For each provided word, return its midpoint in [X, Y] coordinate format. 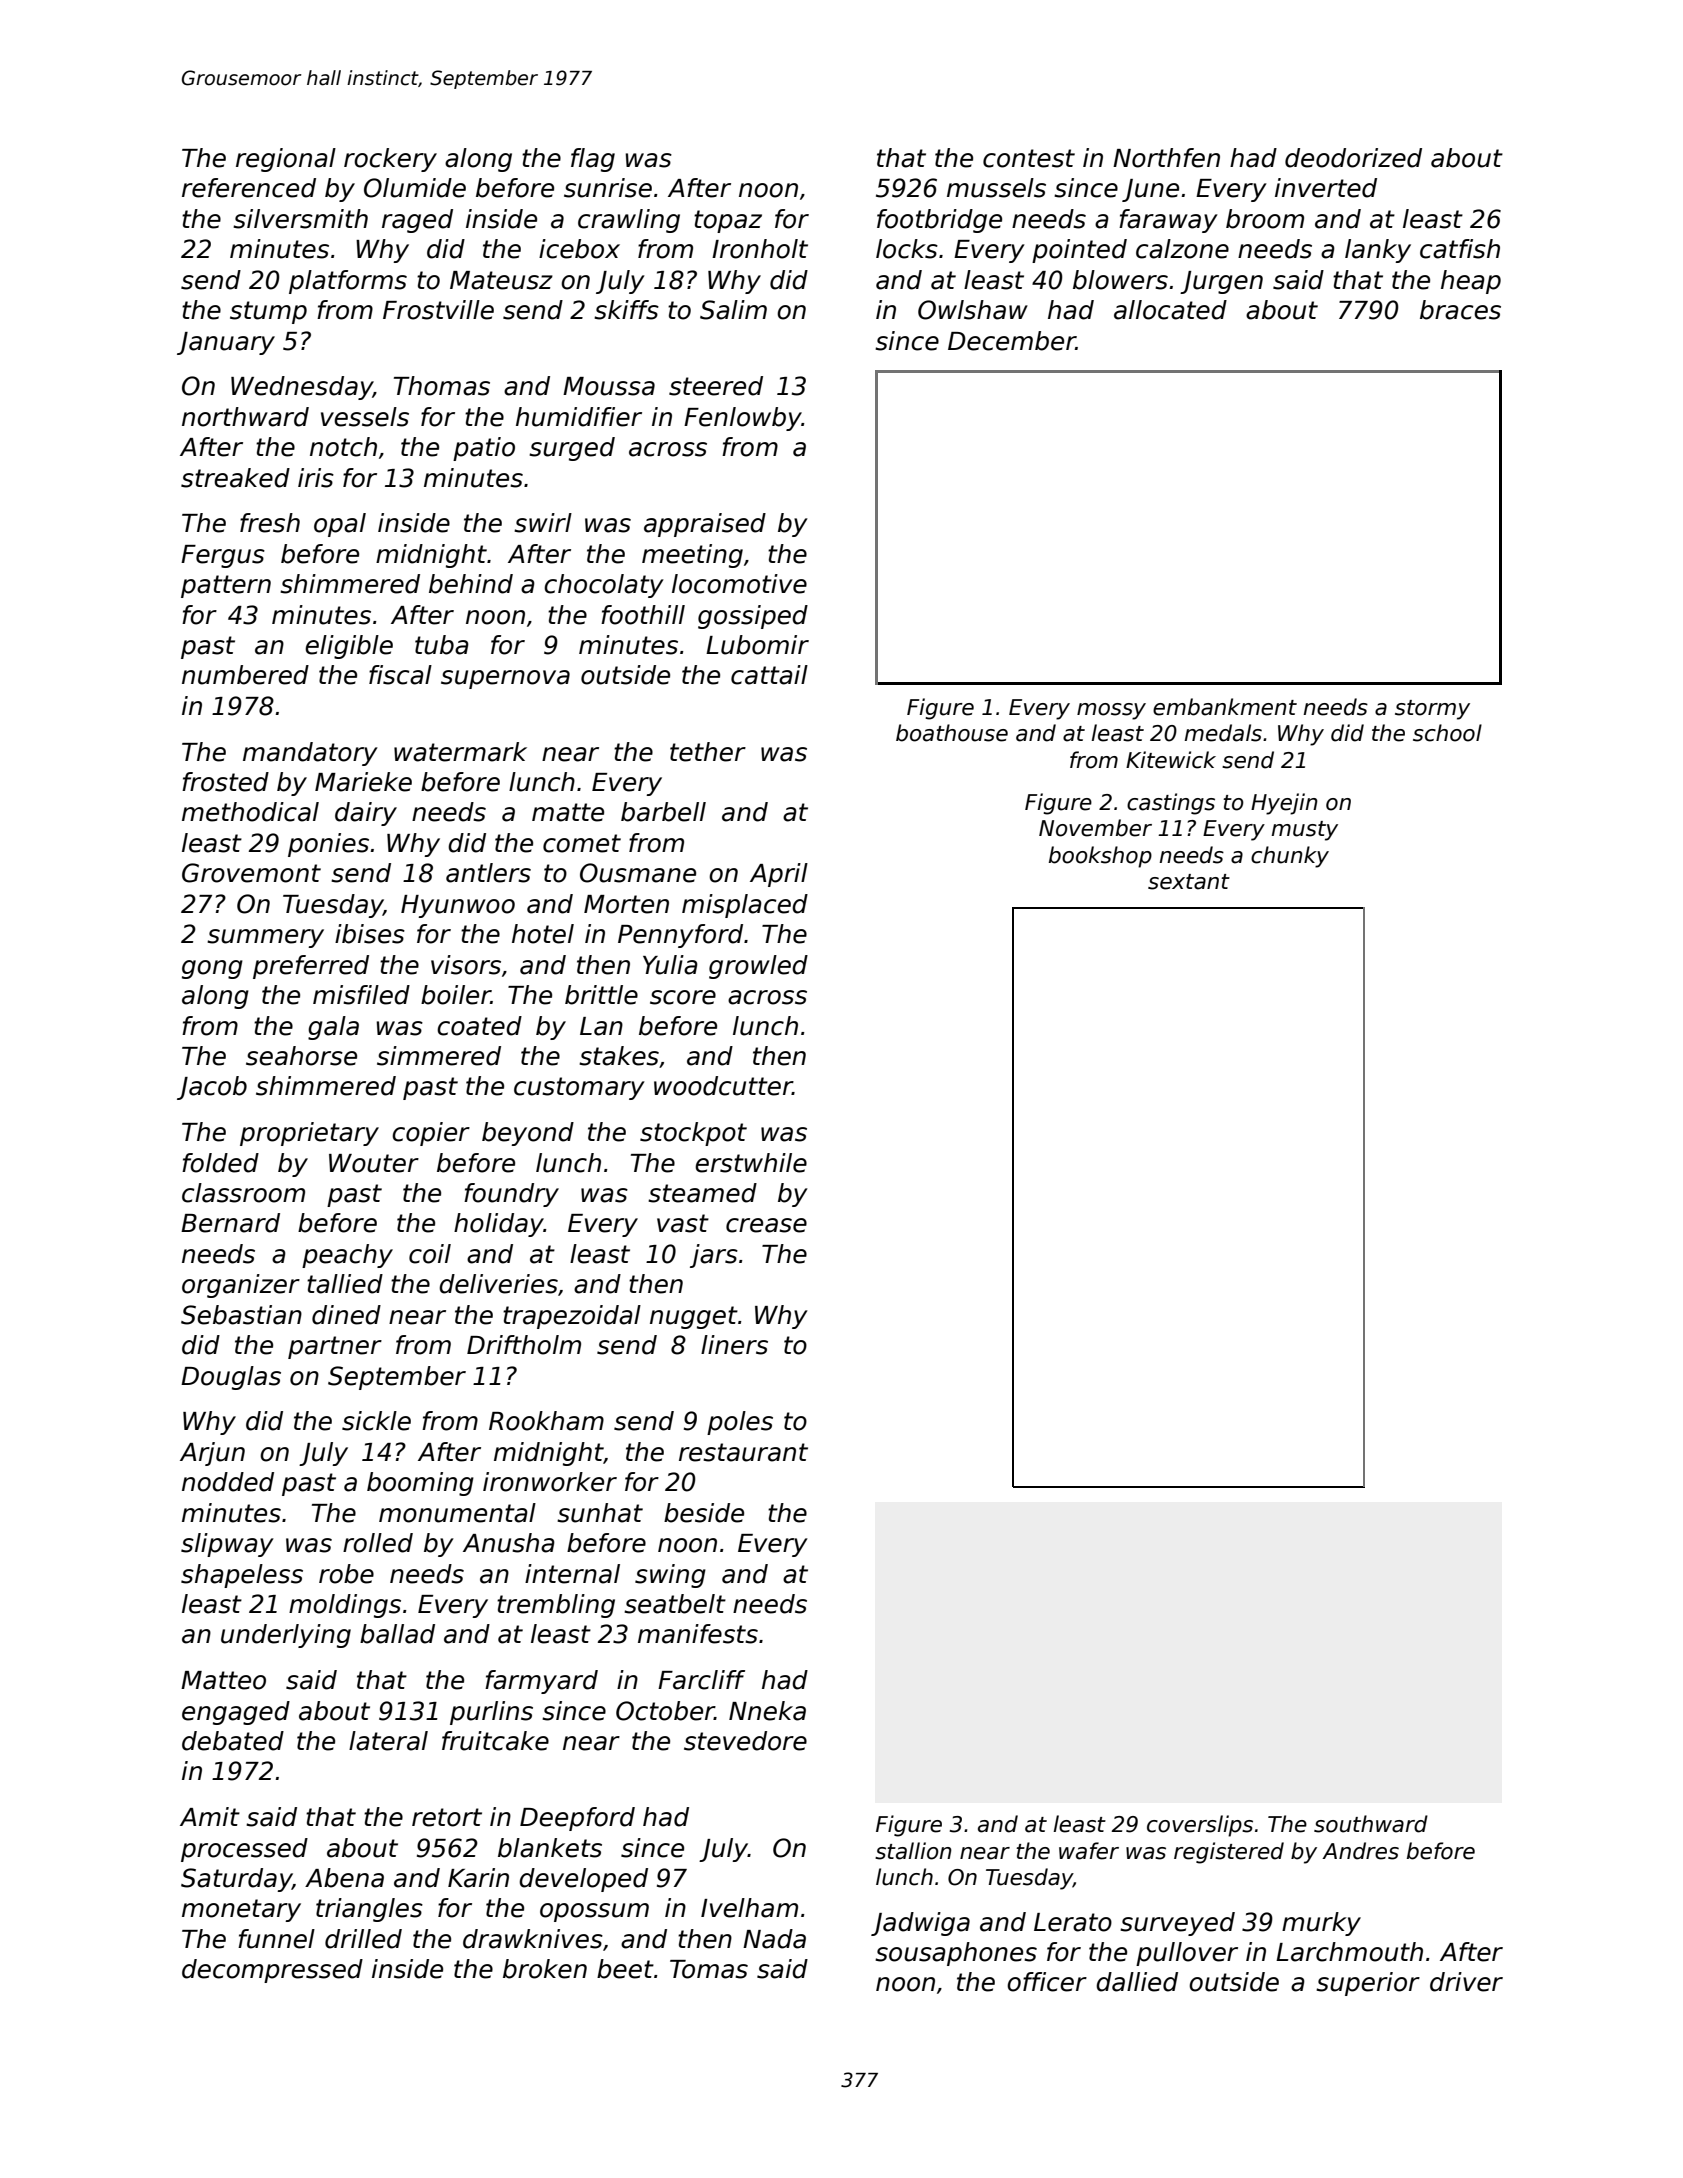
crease [766, 1225]
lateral [388, 1741]
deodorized [1353, 158]
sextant [1189, 882]
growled [758, 967]
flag [593, 160]
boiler [456, 995]
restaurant [743, 1452]
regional [286, 160]
